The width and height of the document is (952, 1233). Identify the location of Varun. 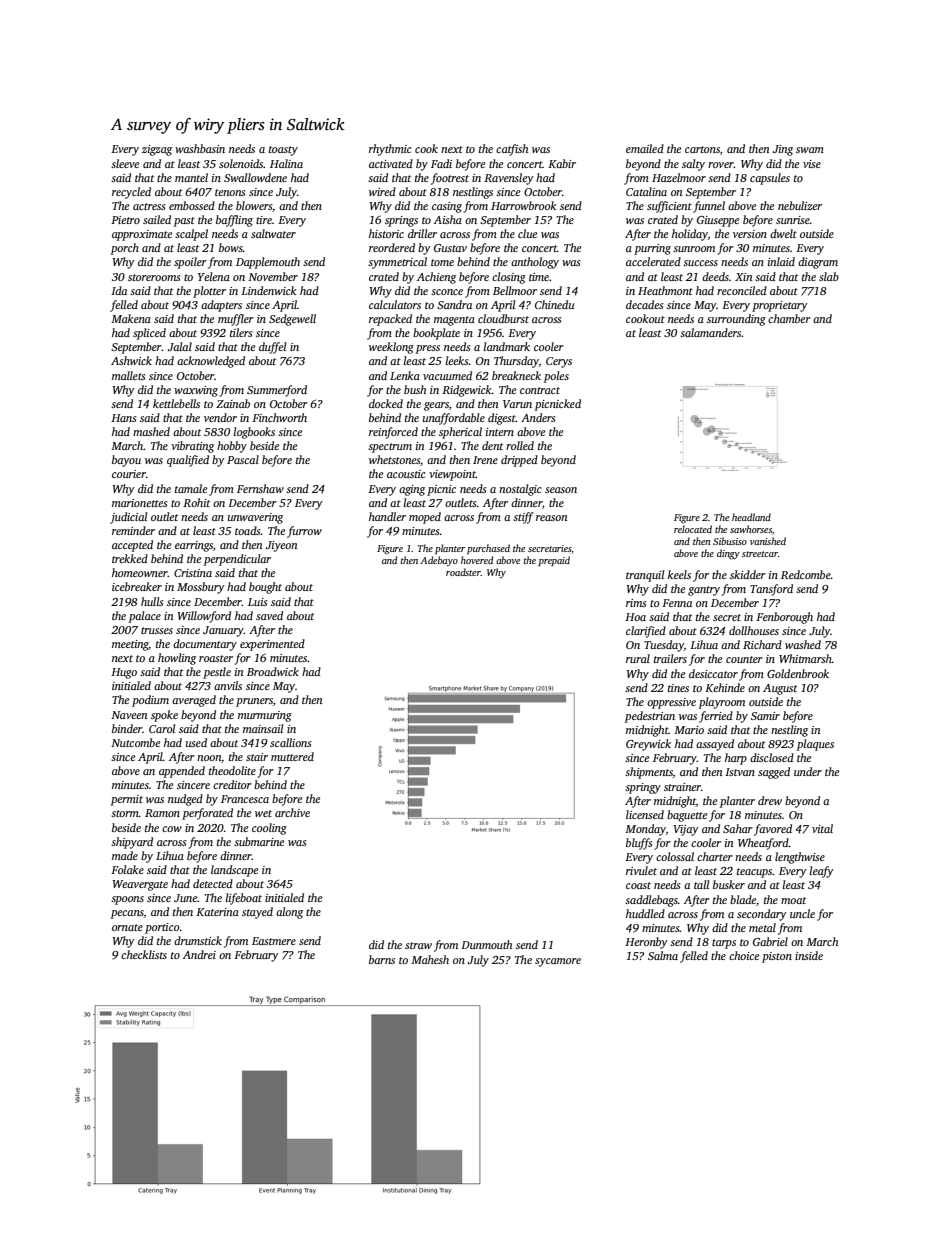
(517, 404).
